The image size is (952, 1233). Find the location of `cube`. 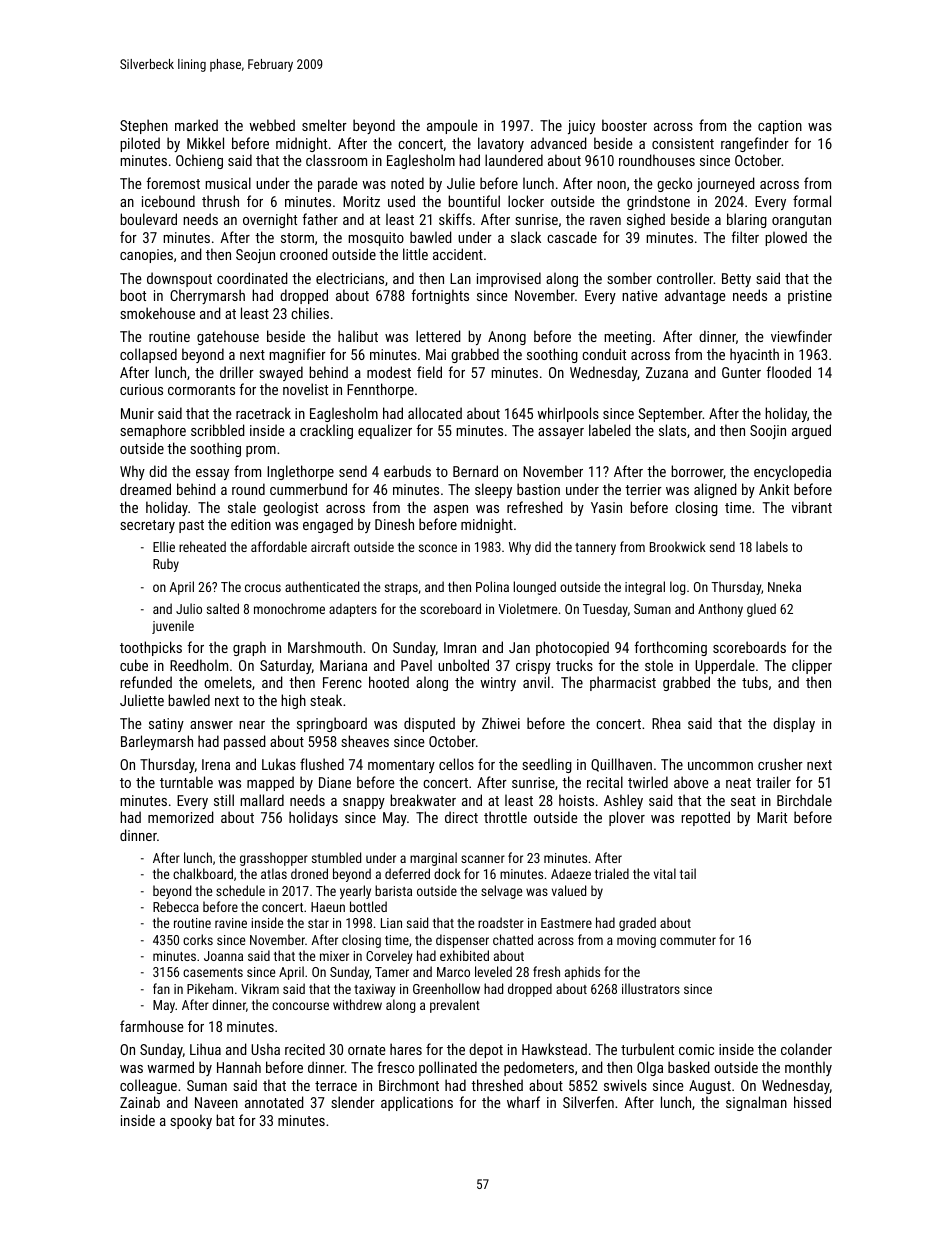

cube is located at coordinates (134, 665).
